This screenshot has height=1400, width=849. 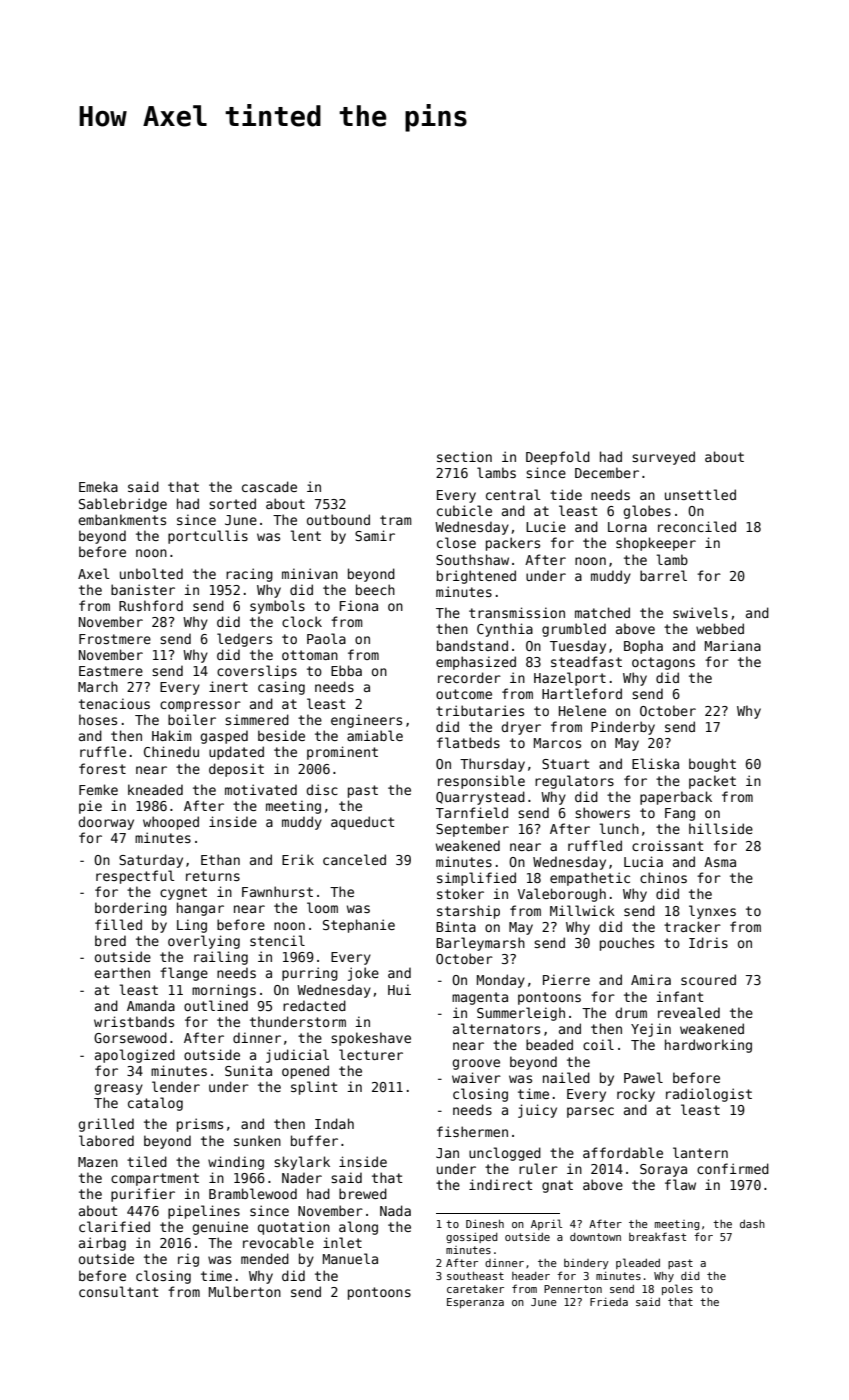 I want to click on greasy, so click(x=118, y=1089).
